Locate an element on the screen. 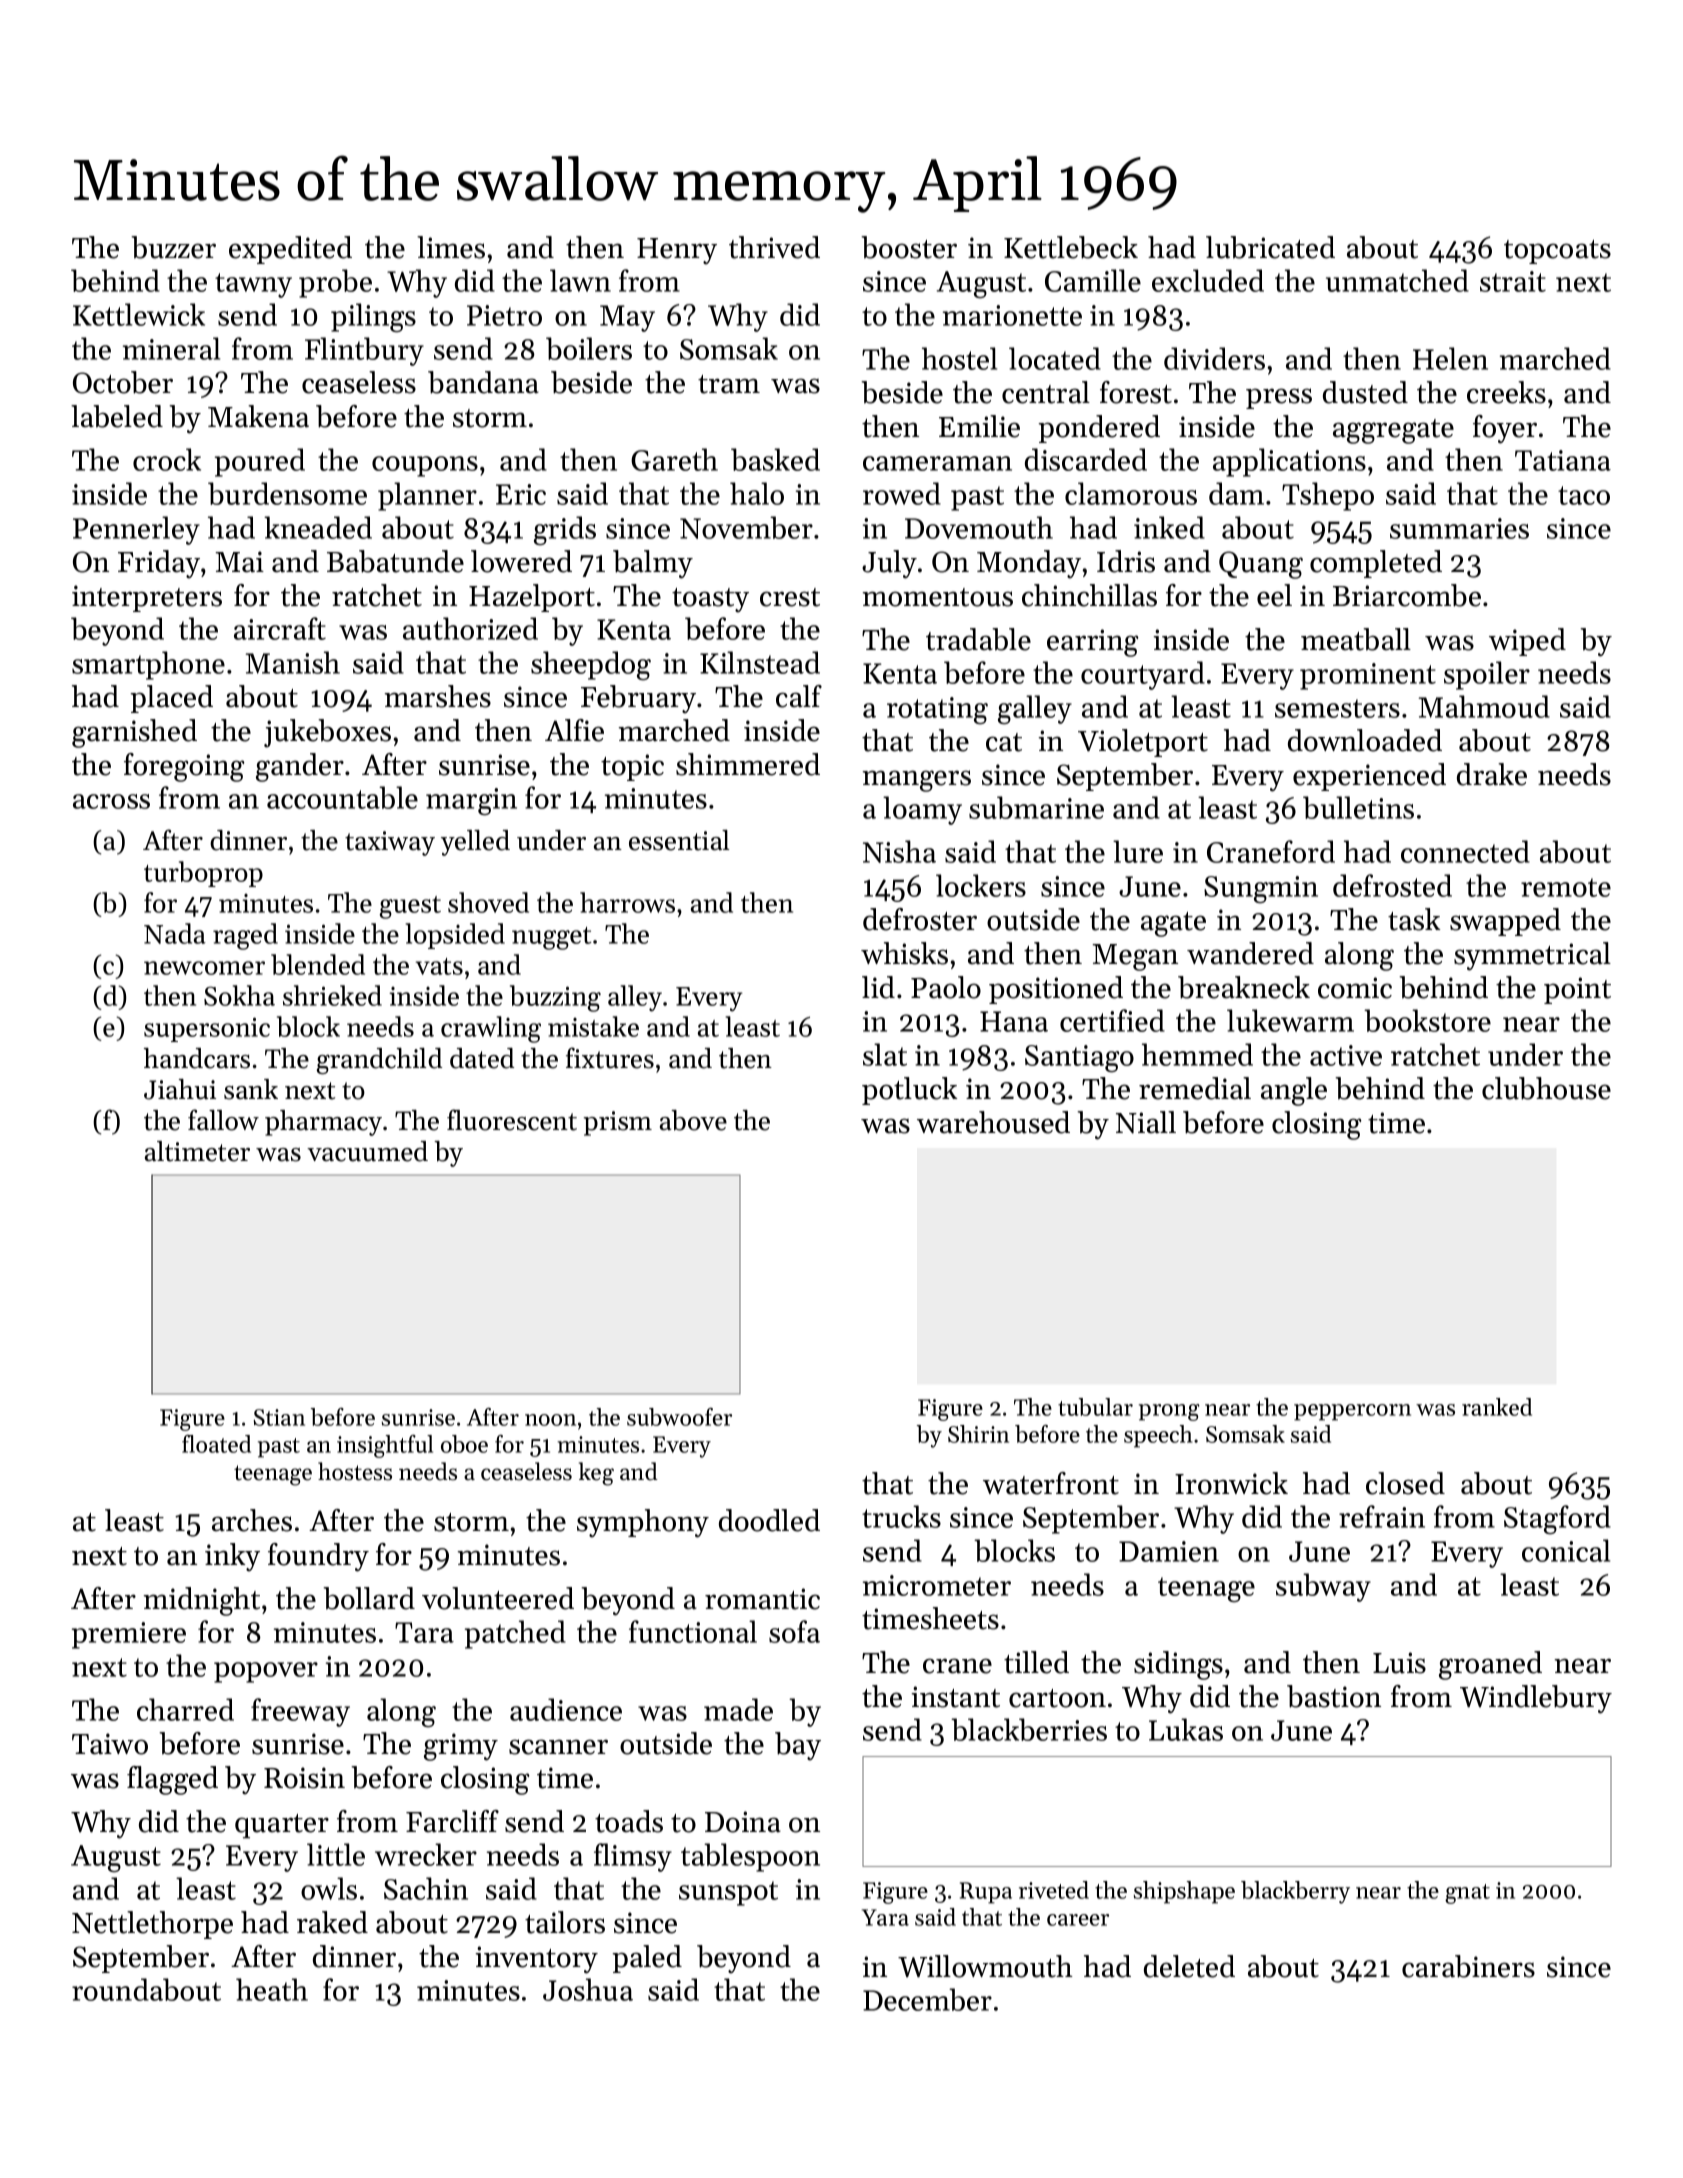  aircraft is located at coordinates (280, 628).
